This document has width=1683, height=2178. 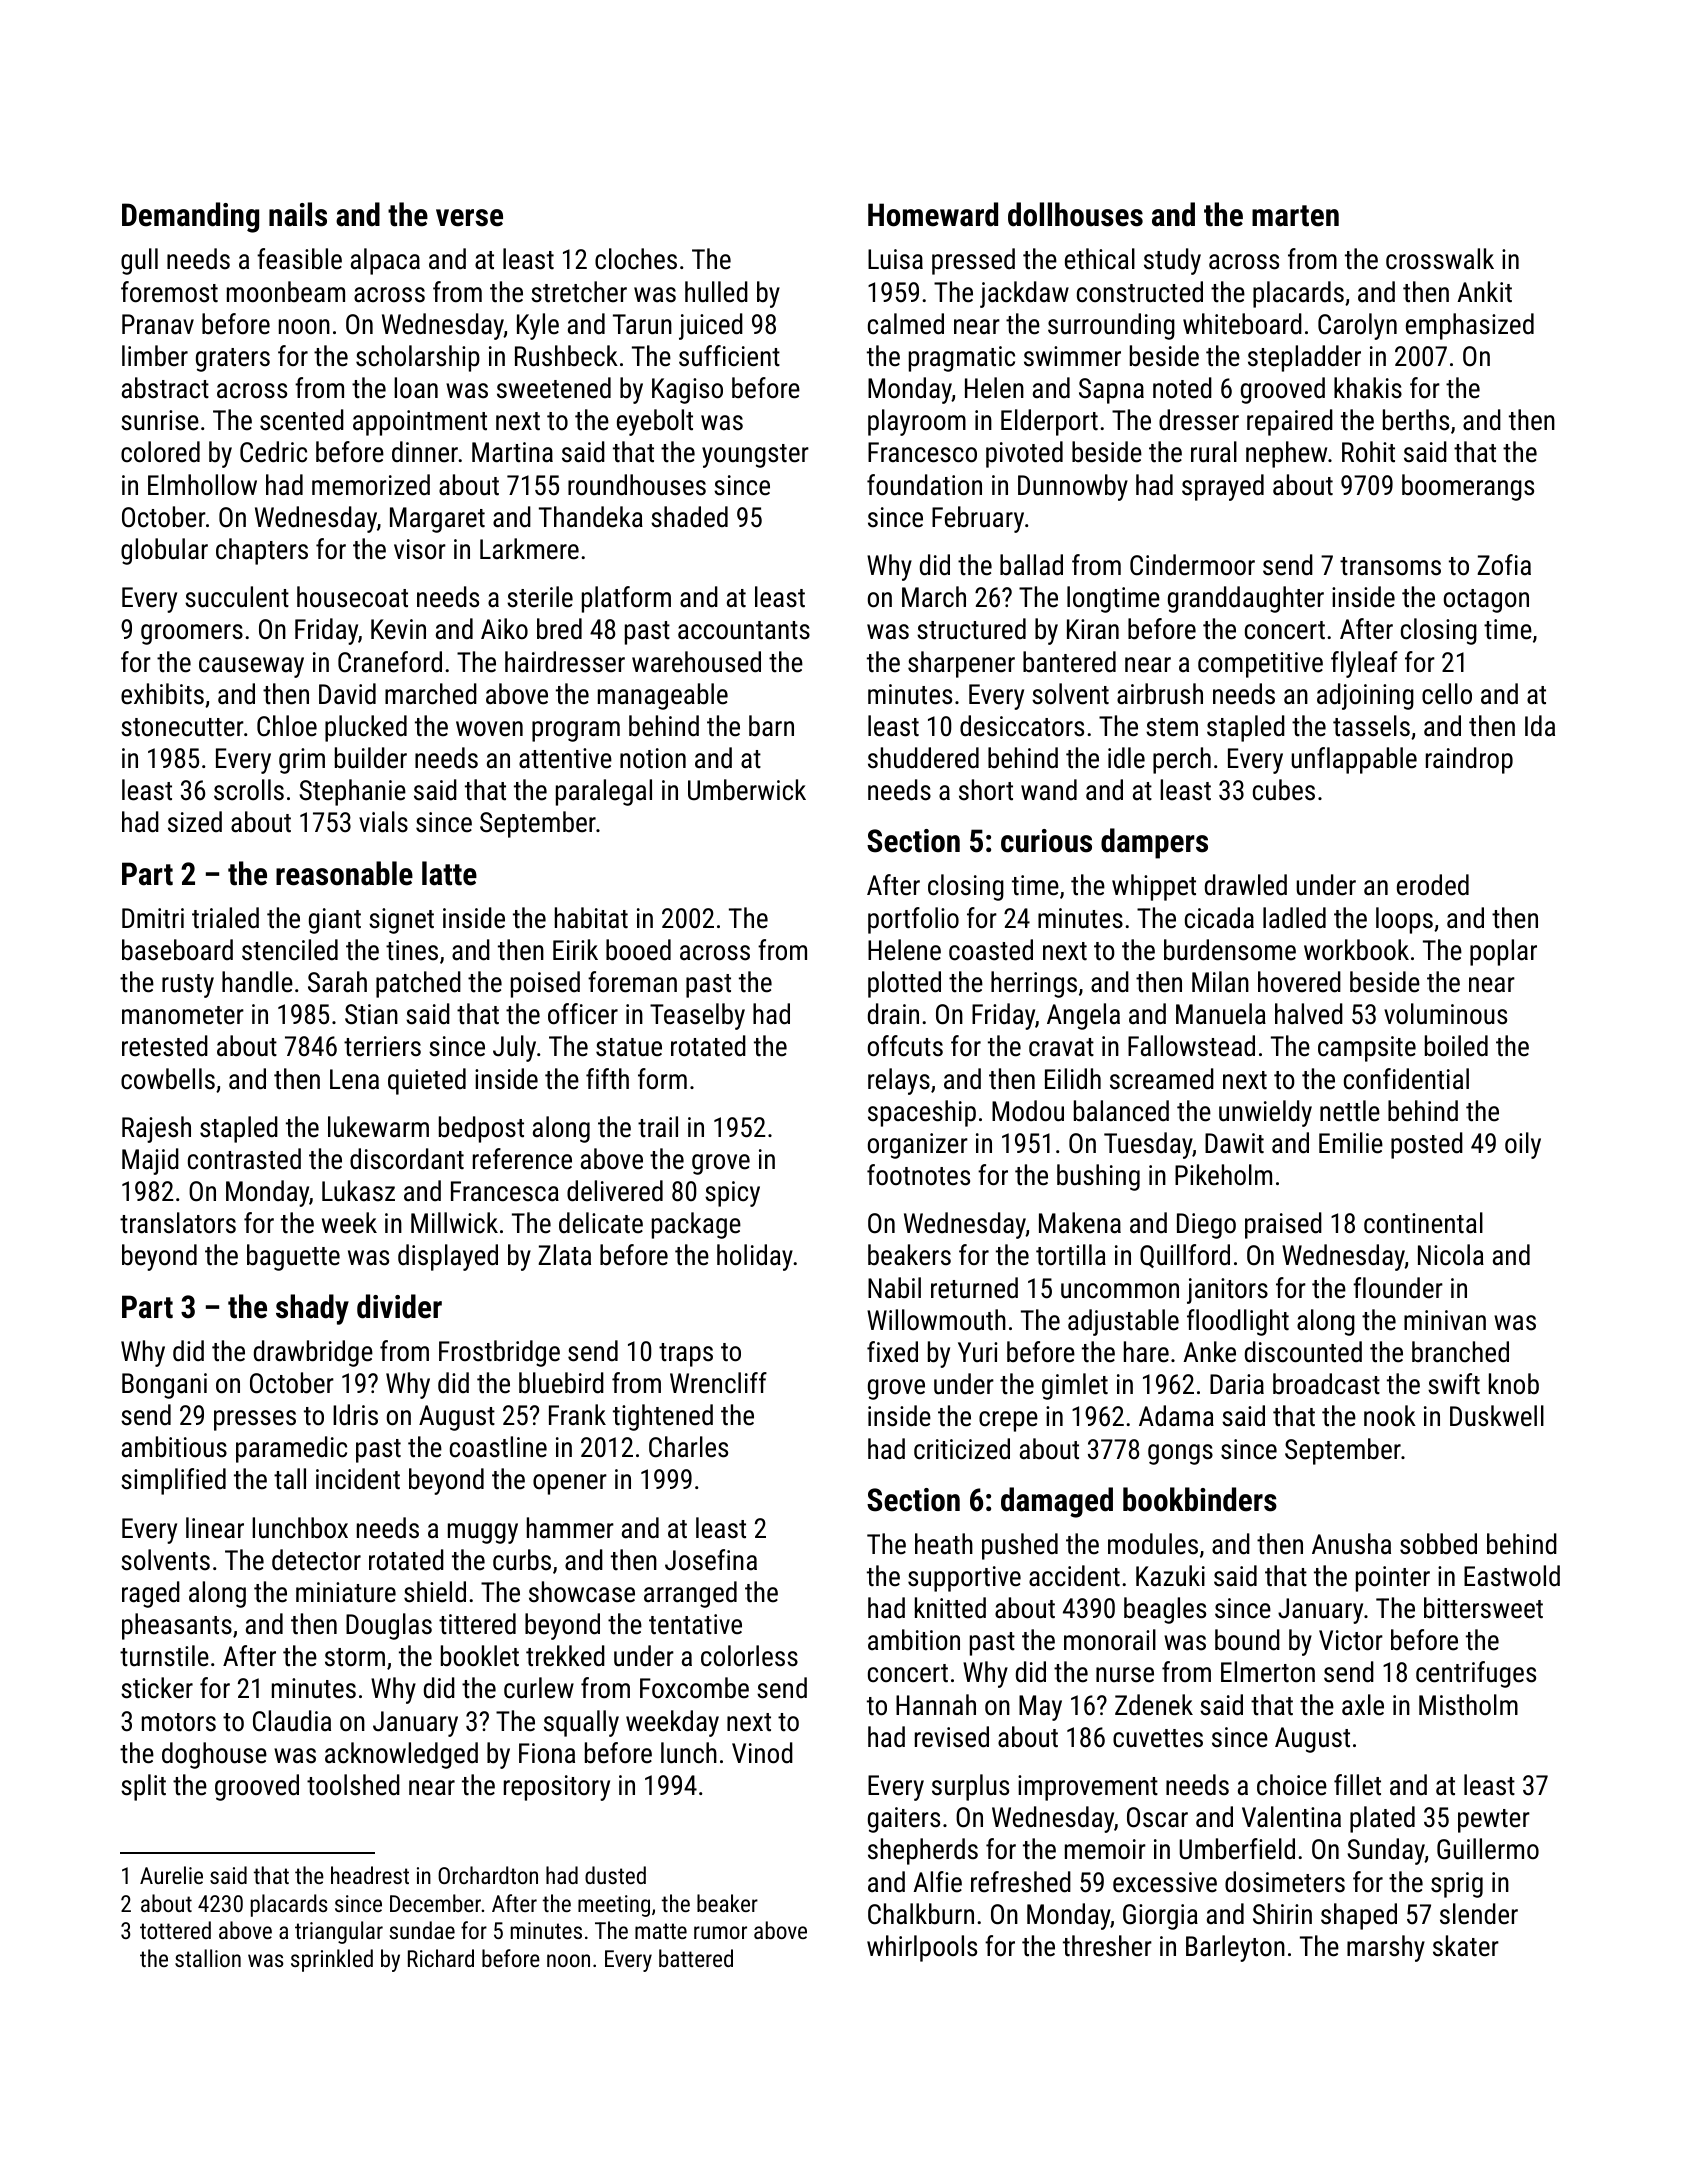 What do you see at coordinates (716, 292) in the document?
I see `hulled` at bounding box center [716, 292].
